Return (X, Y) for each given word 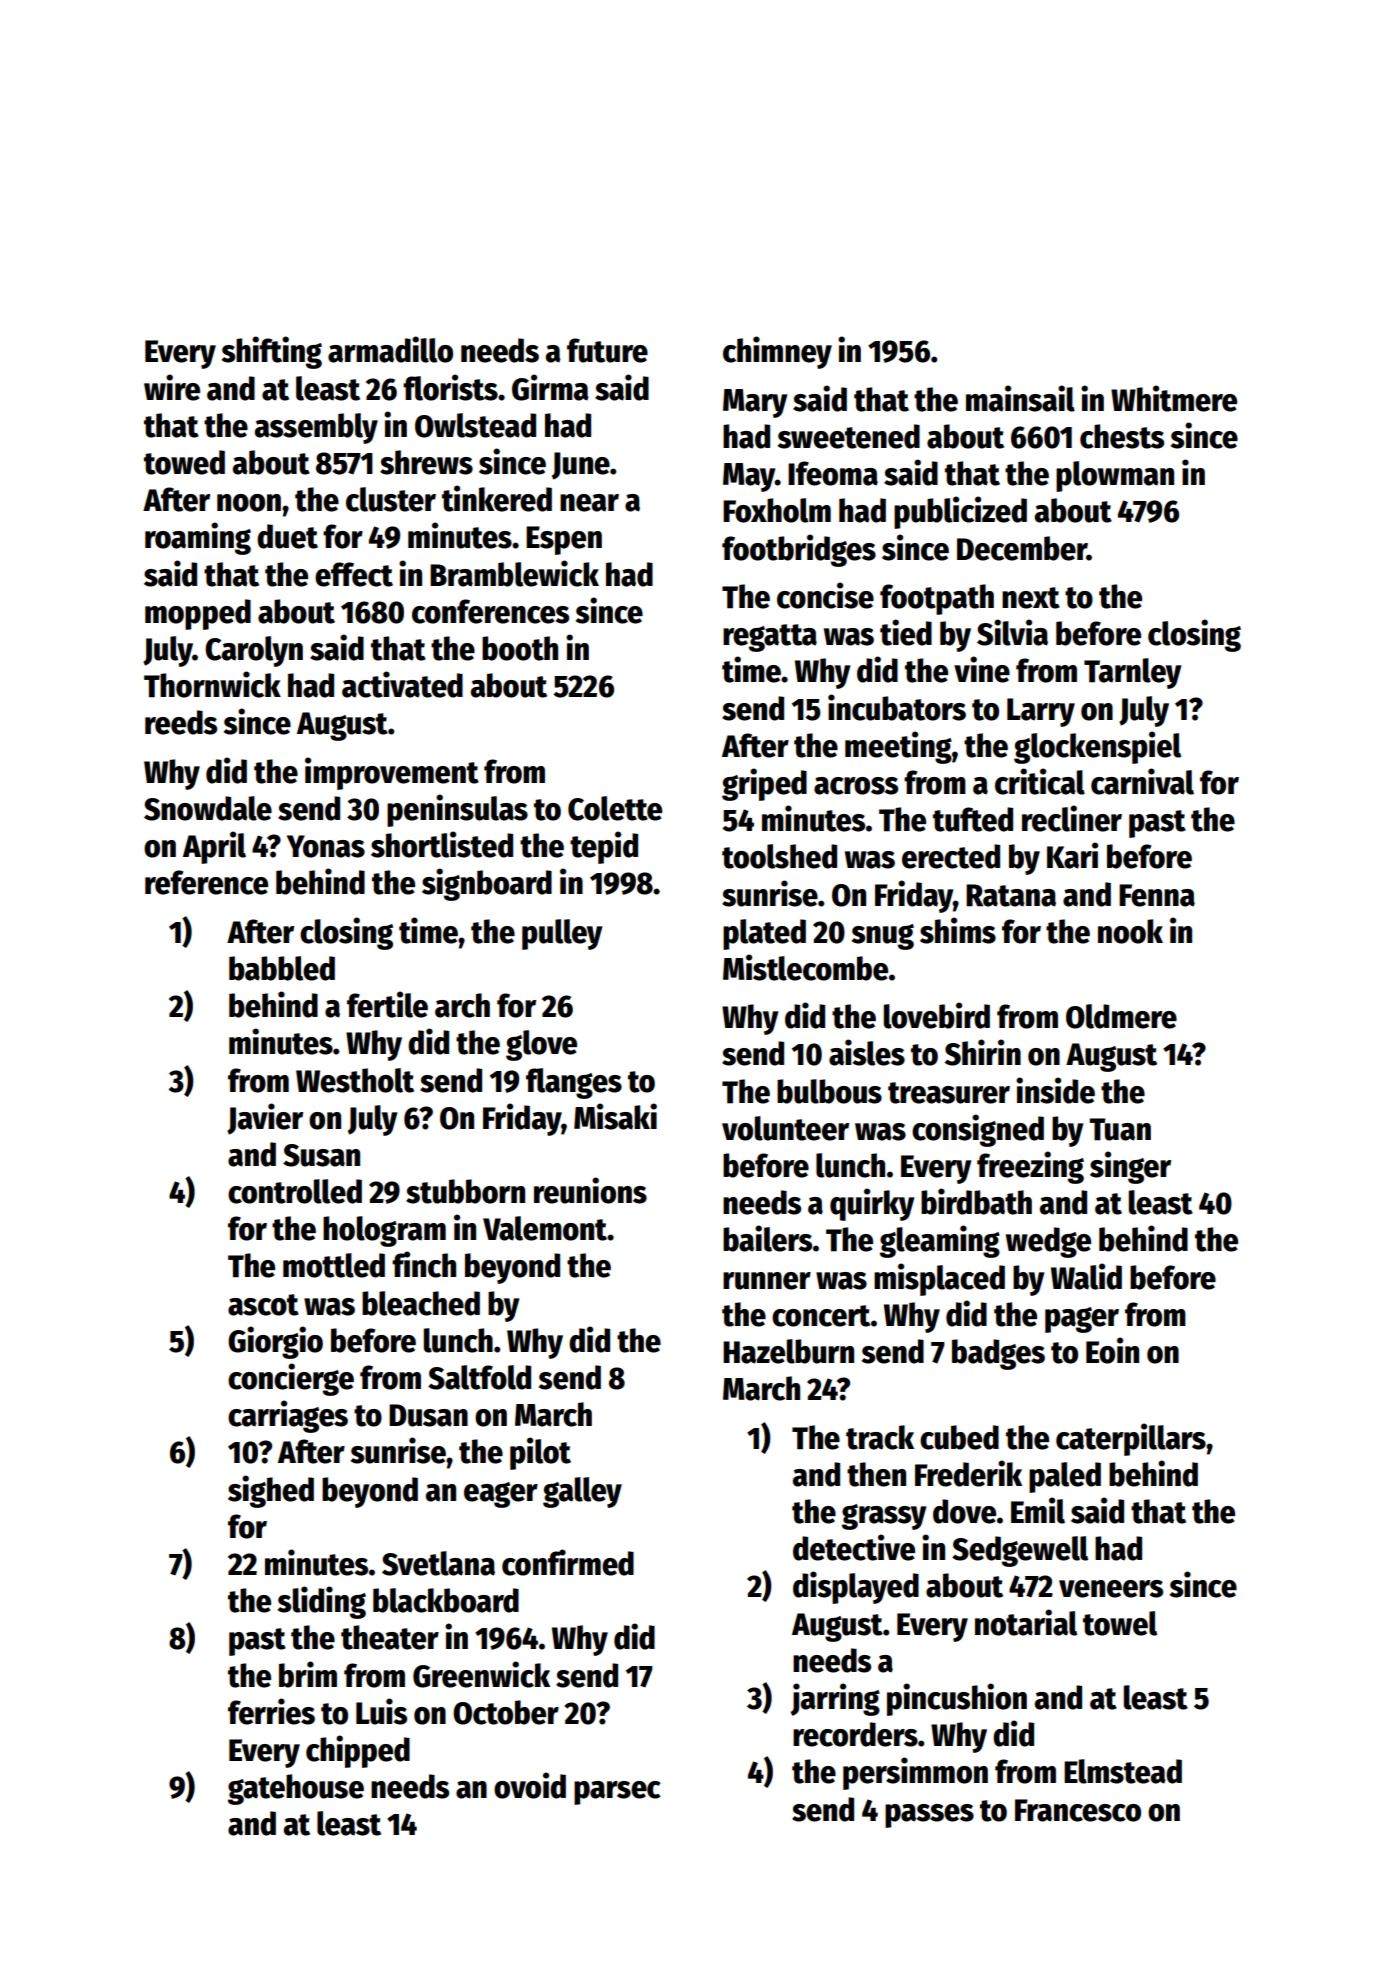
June (581, 466)
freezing (1030, 1167)
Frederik (968, 1473)
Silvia (1012, 632)
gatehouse (296, 1789)
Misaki (615, 1116)
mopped (198, 614)
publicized (960, 512)
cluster (391, 499)
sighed (271, 1491)
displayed (856, 1587)
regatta (770, 638)
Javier (265, 1119)
